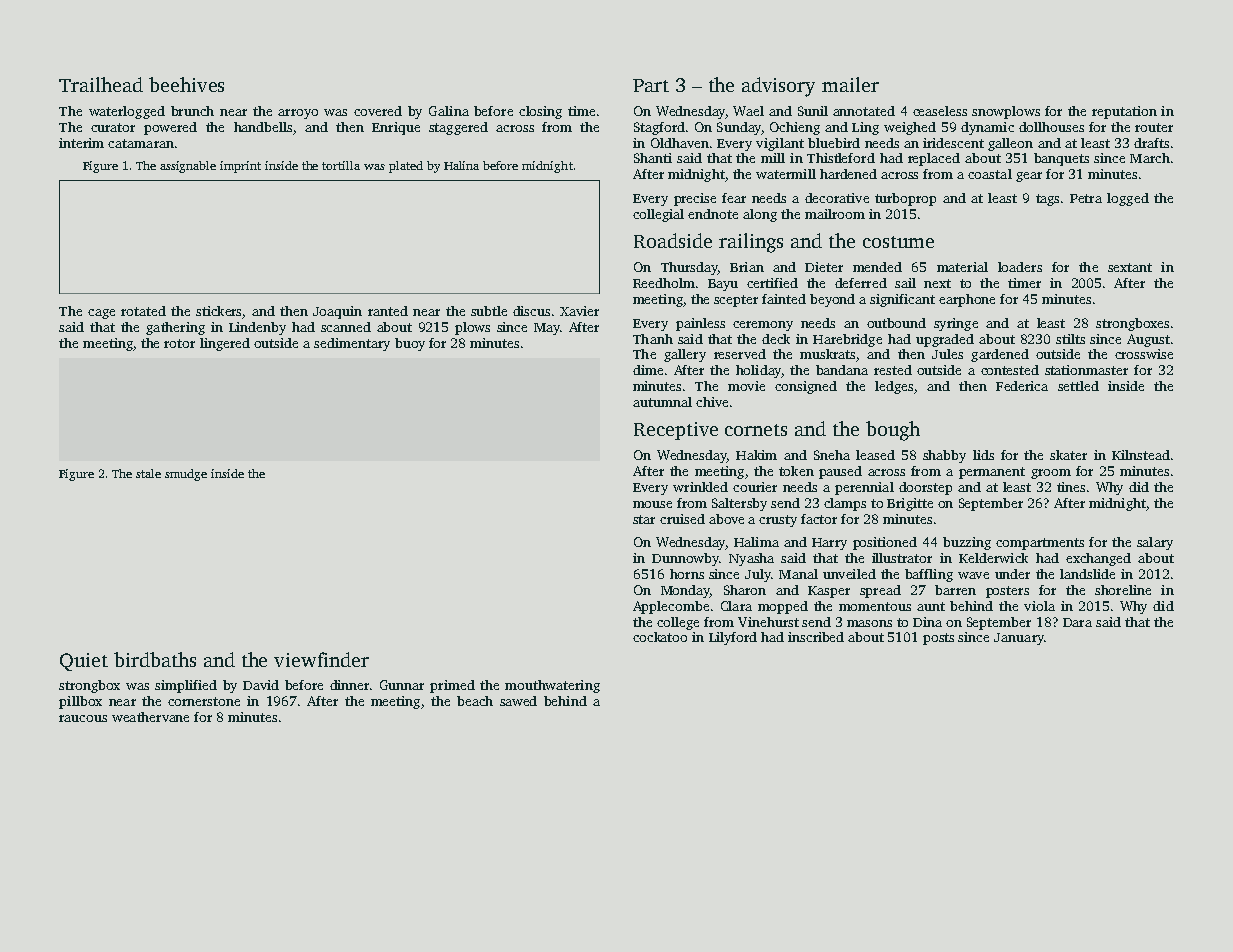  Describe the element at coordinates (685, 355) in the screenshot. I see `gallery` at that location.
